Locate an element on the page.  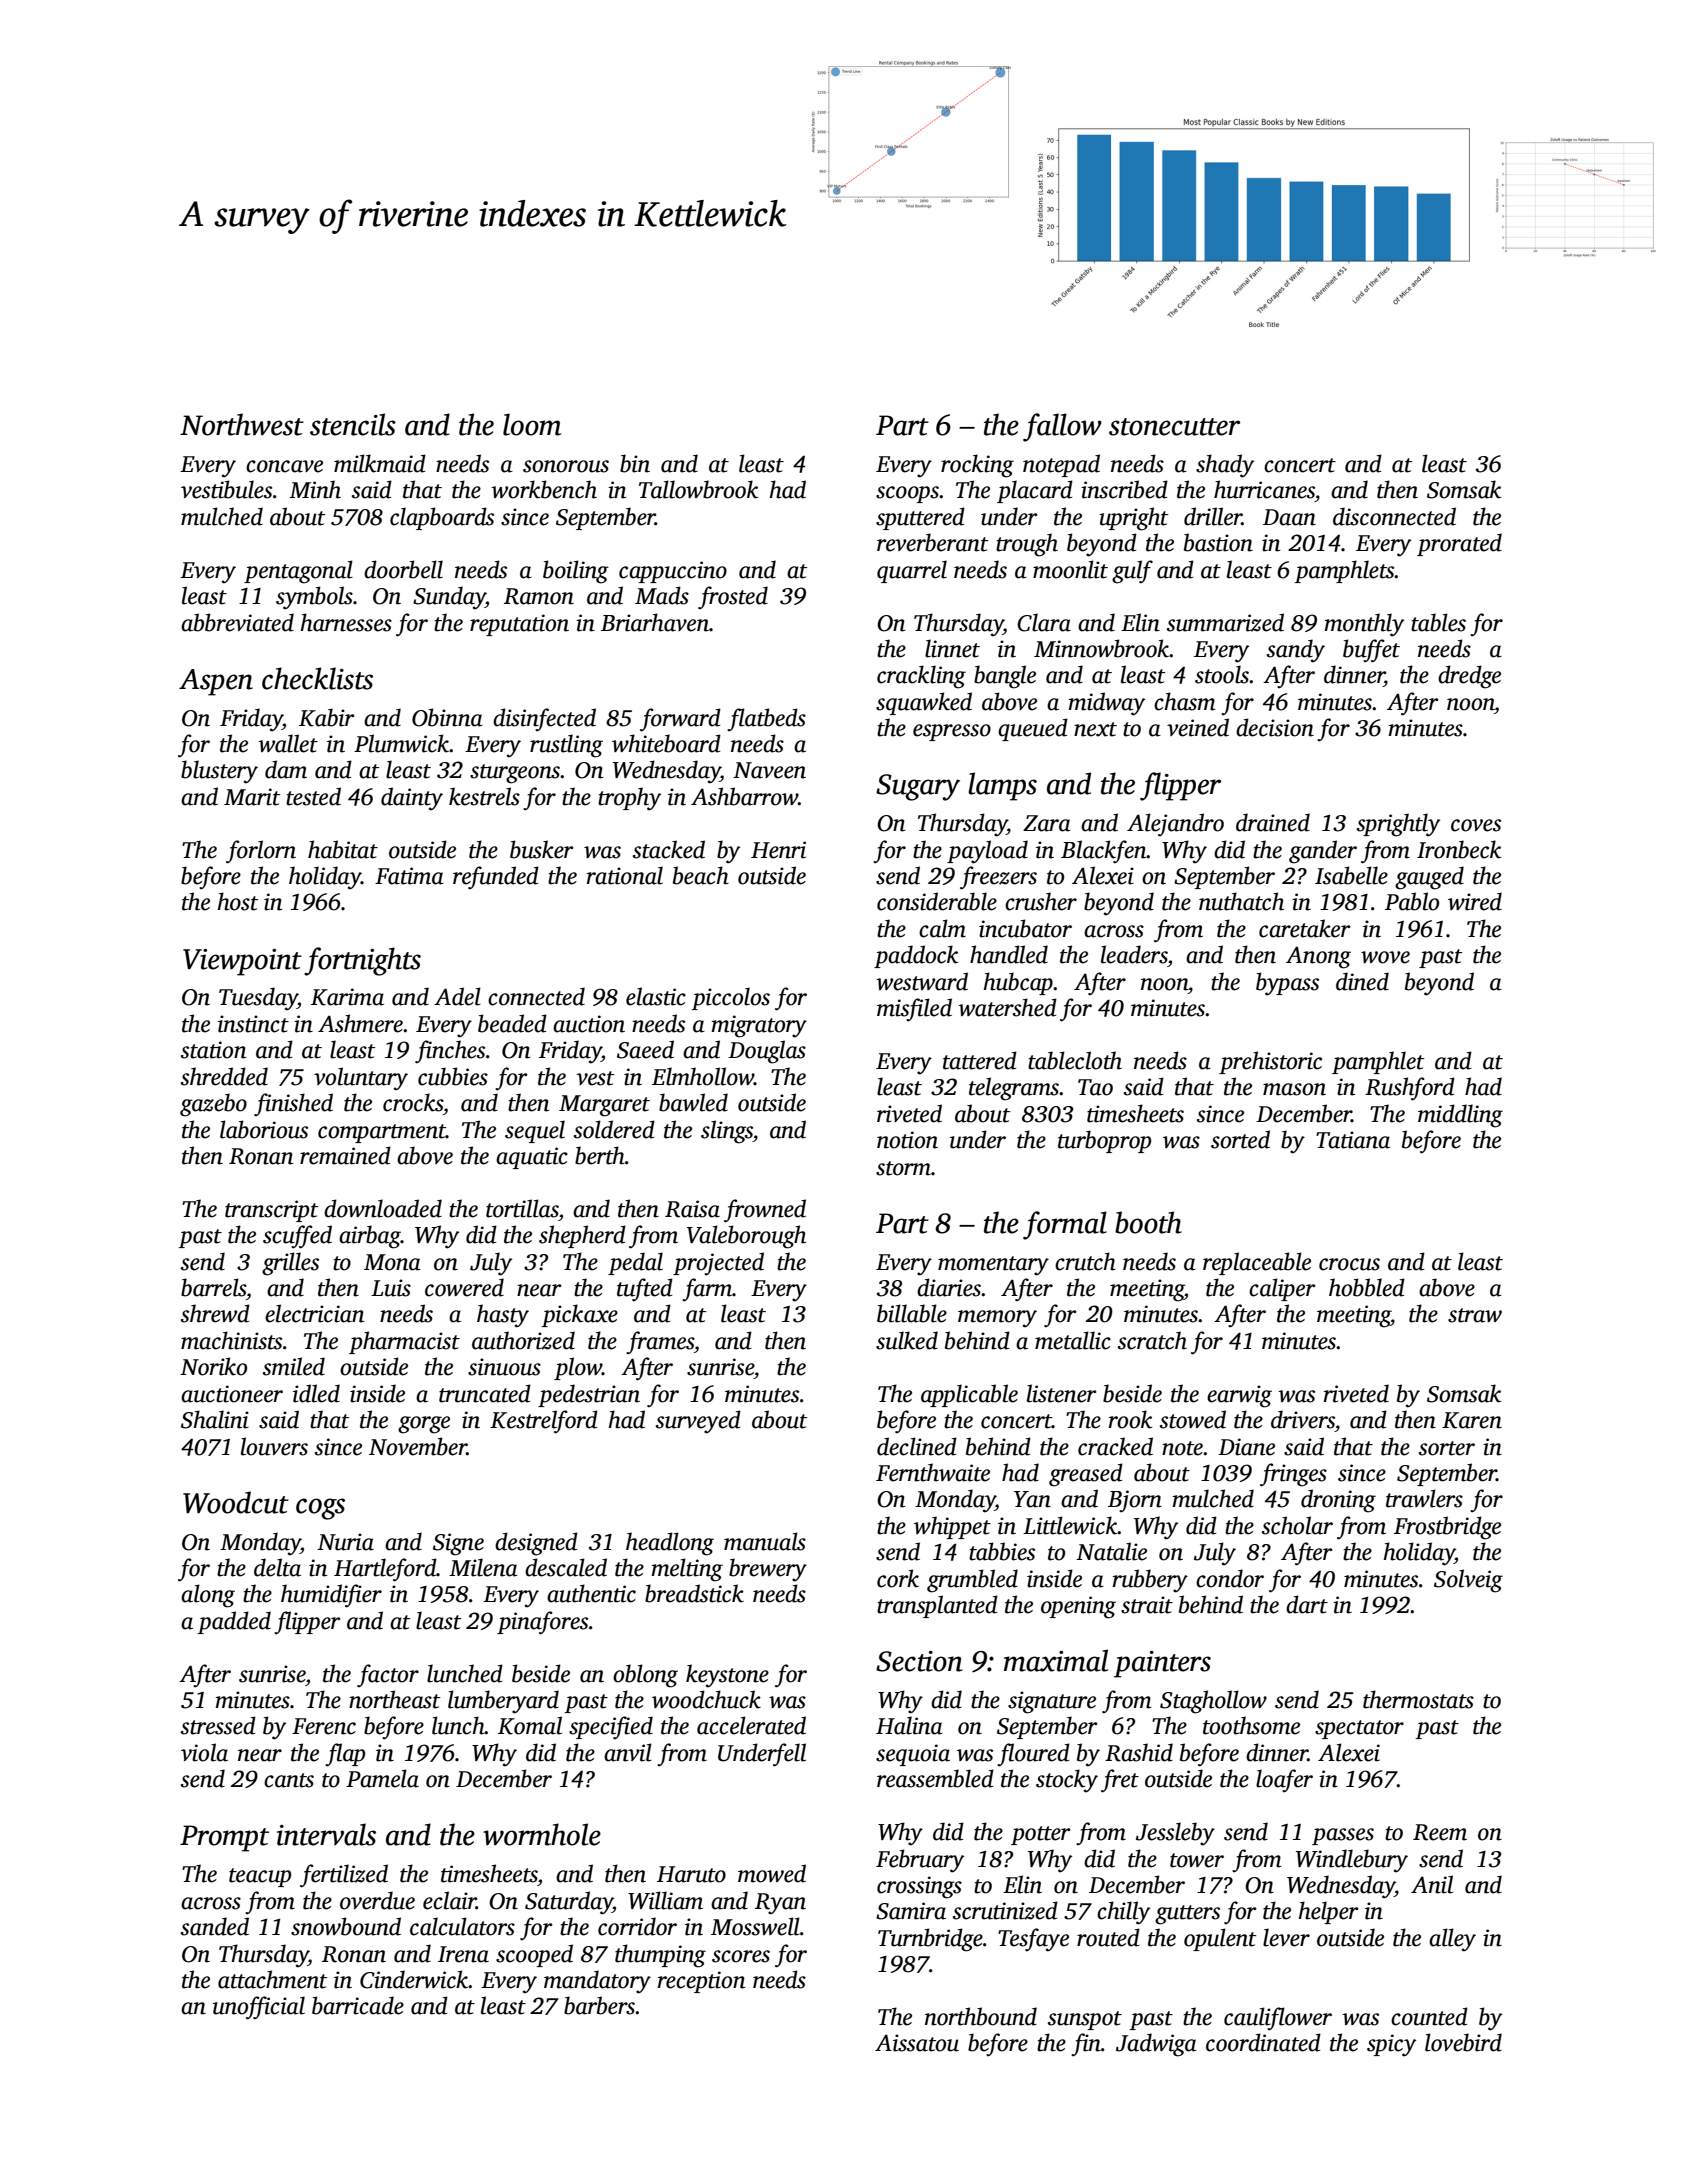
host is located at coordinates (238, 901).
